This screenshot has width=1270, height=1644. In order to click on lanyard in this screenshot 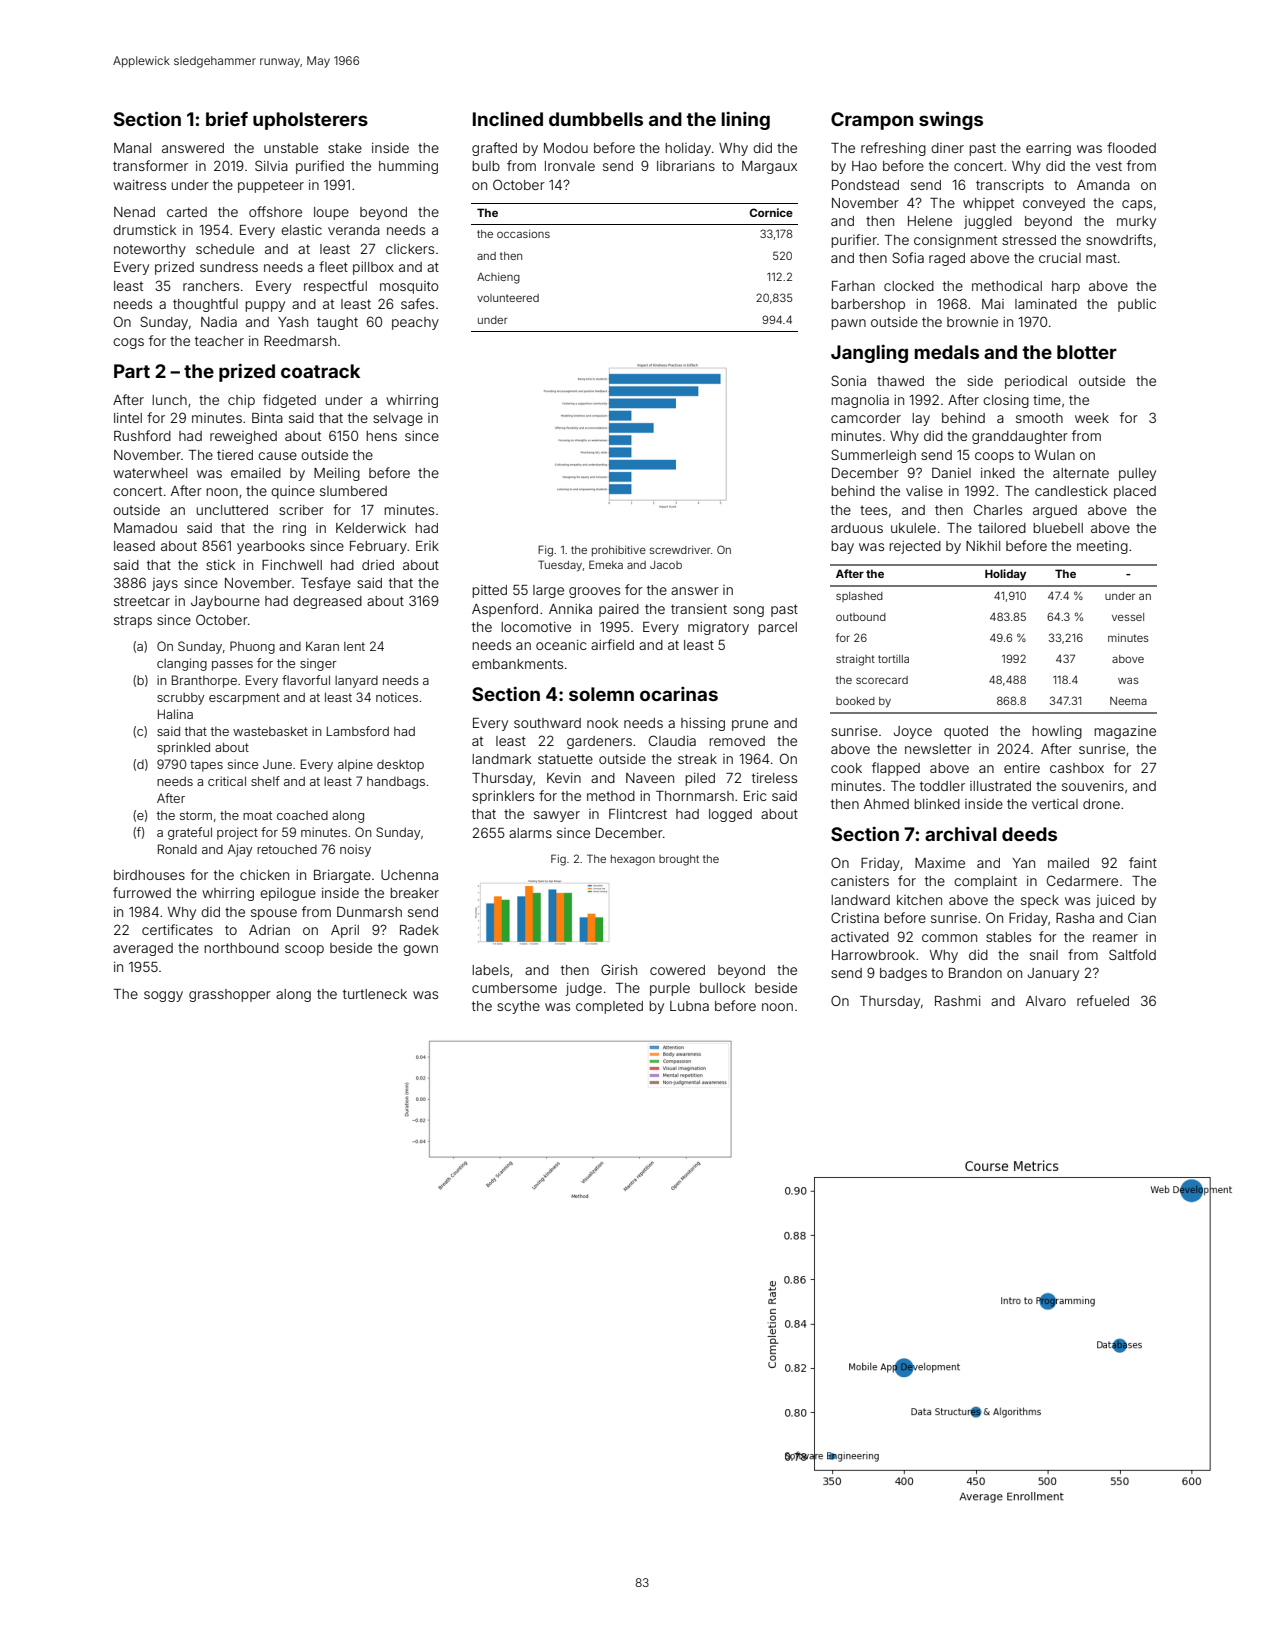, I will do `click(356, 682)`.
